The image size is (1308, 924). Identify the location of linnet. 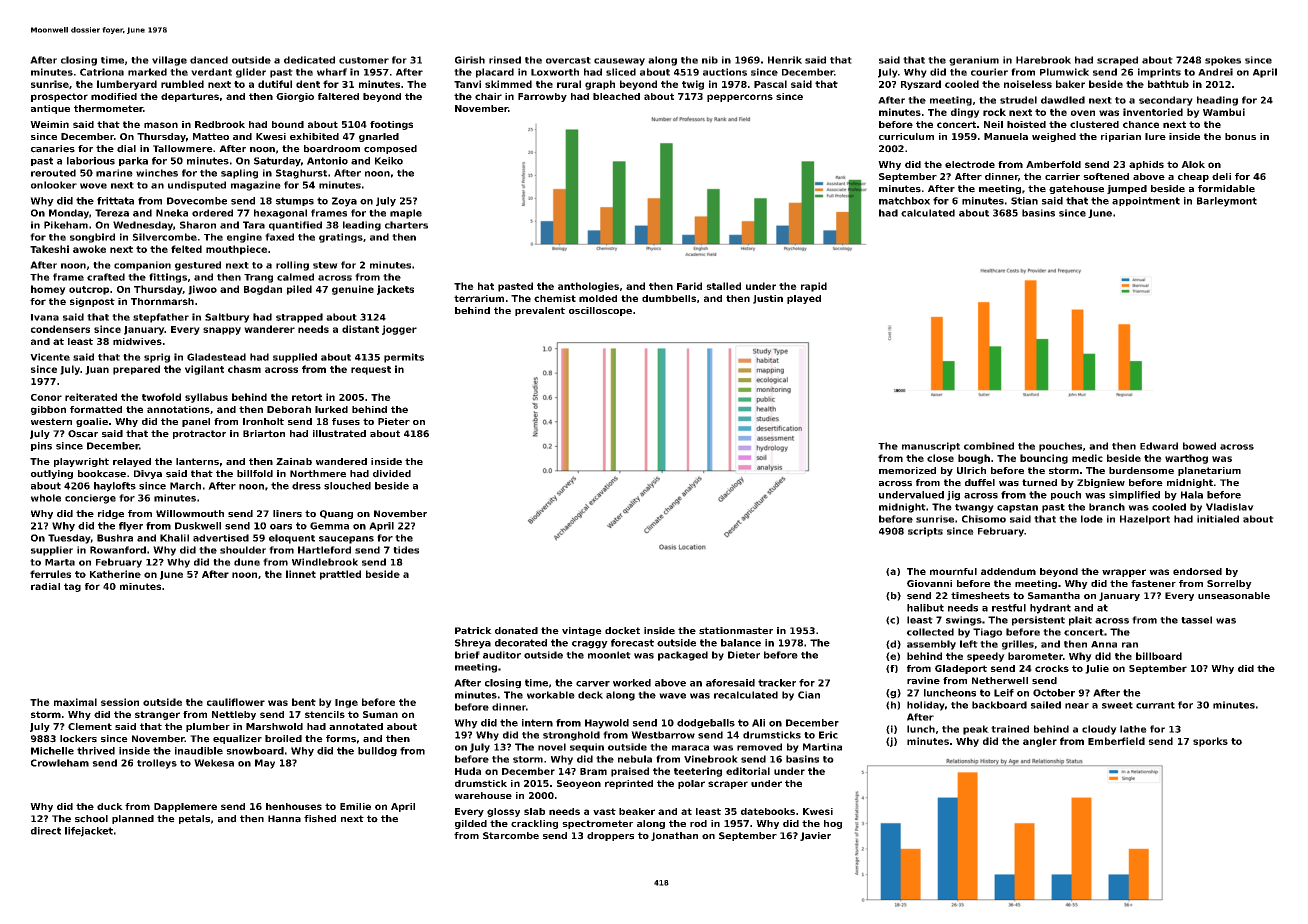
(301, 574).
